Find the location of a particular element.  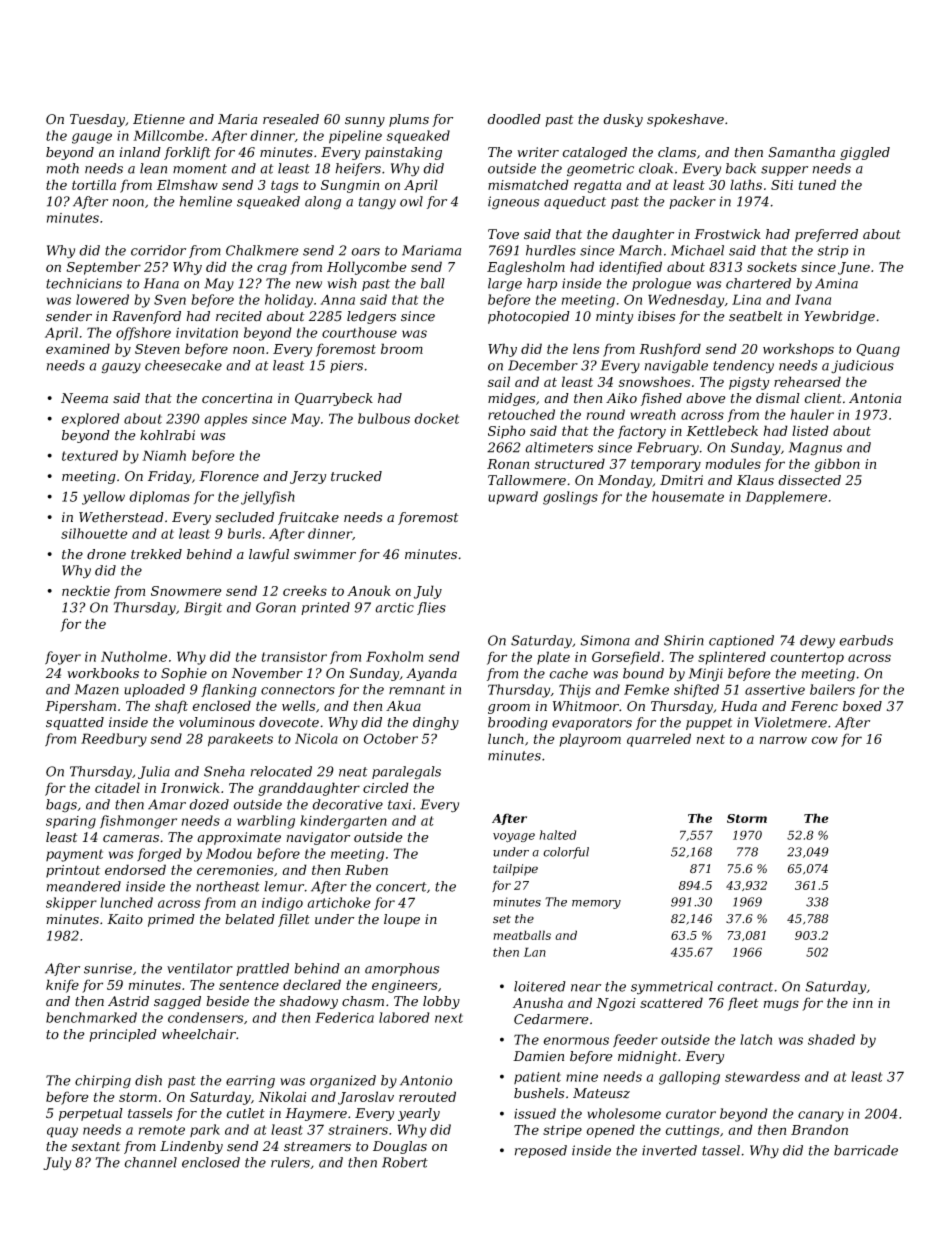

gauge is located at coordinates (92, 138).
